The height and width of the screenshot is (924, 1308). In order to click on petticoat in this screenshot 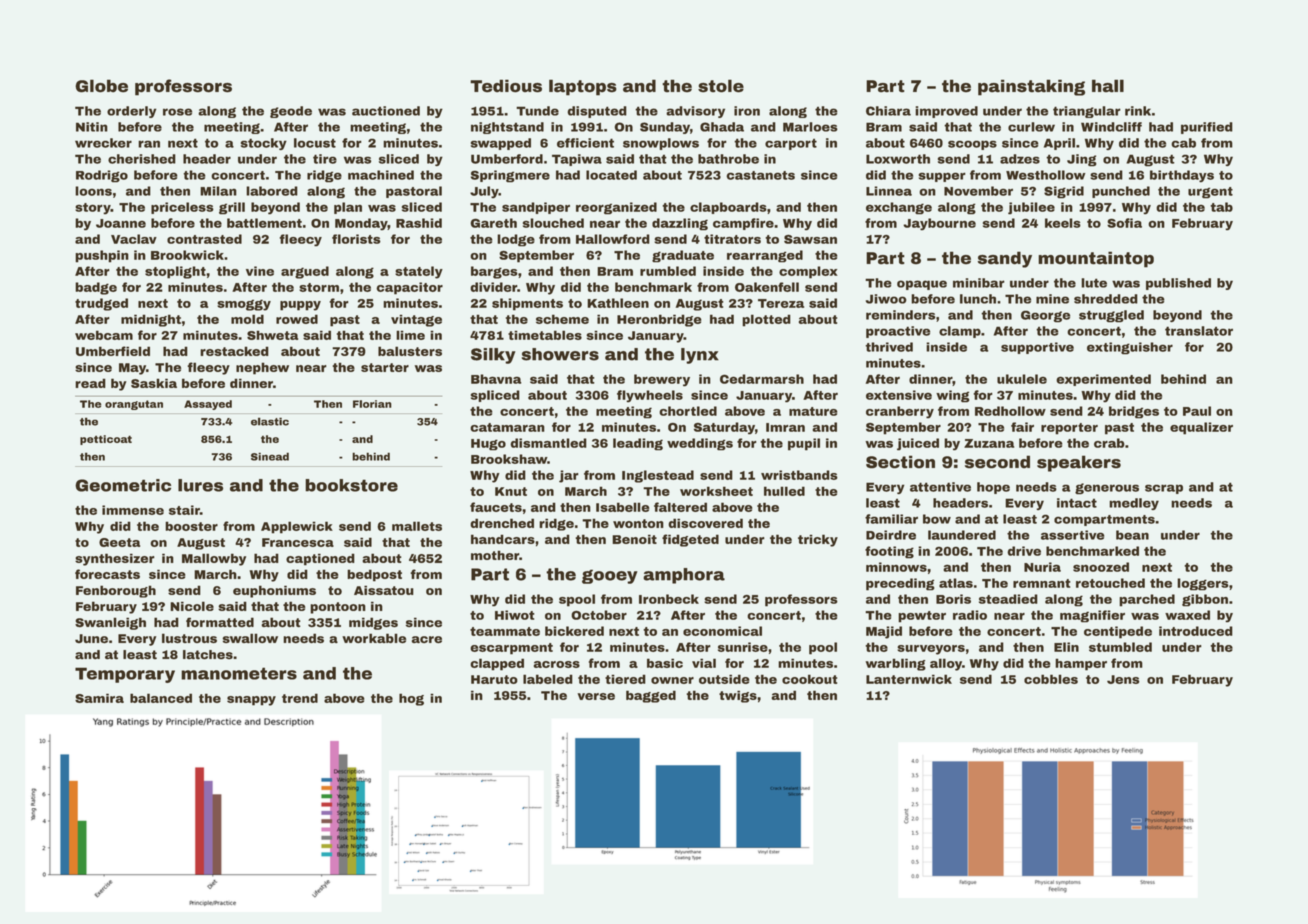, I will do `click(106, 440)`.
